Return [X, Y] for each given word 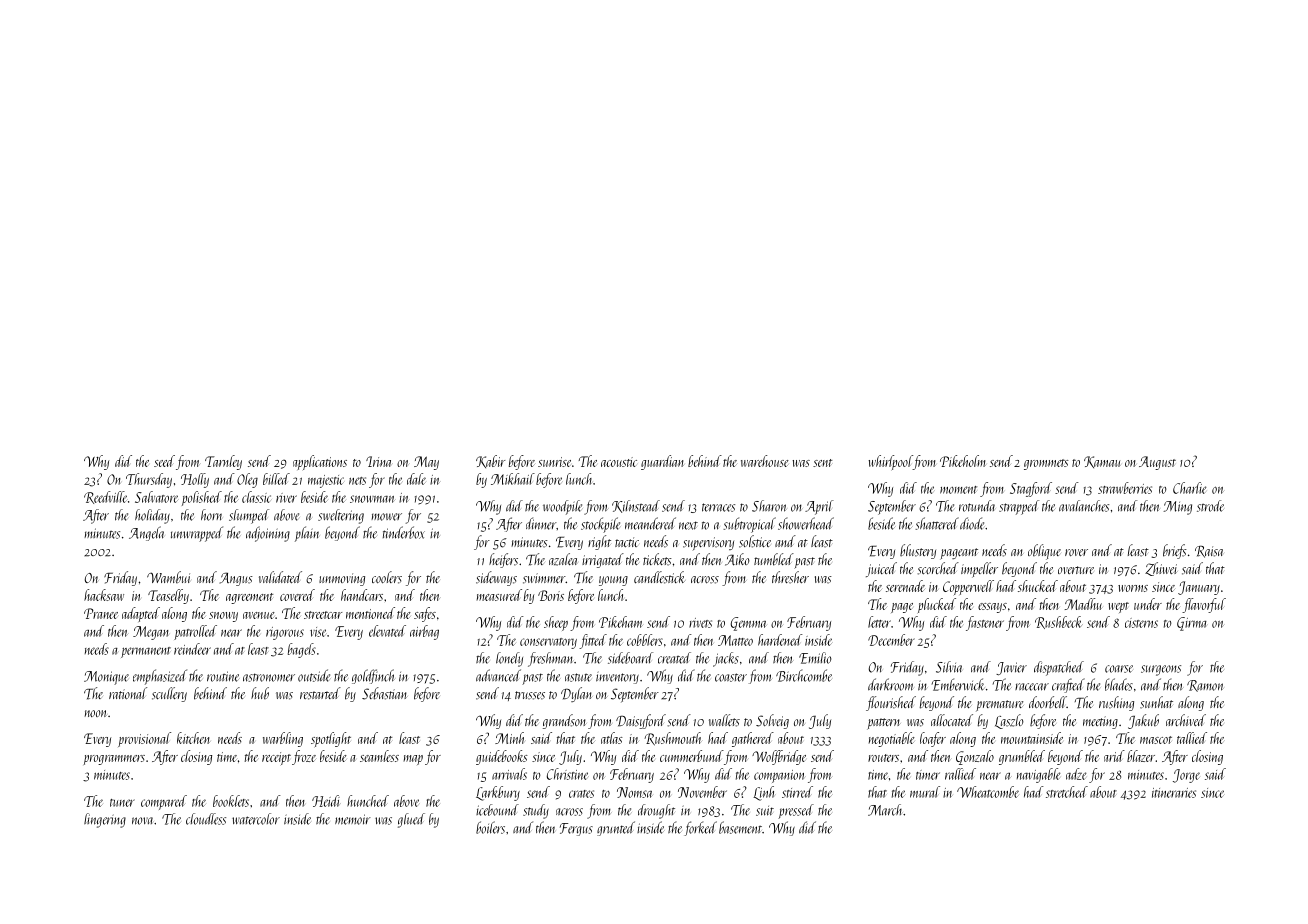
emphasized [160, 677]
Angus [236, 579]
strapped [1019, 507]
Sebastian [385, 693]
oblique [1044, 552]
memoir [353, 819]
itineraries [1174, 793]
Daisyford [641, 721]
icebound [497, 810]
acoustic [619, 462]
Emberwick [958, 684]
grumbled [1022, 757]
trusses [530, 695]
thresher [790, 577]
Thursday [149, 480]
